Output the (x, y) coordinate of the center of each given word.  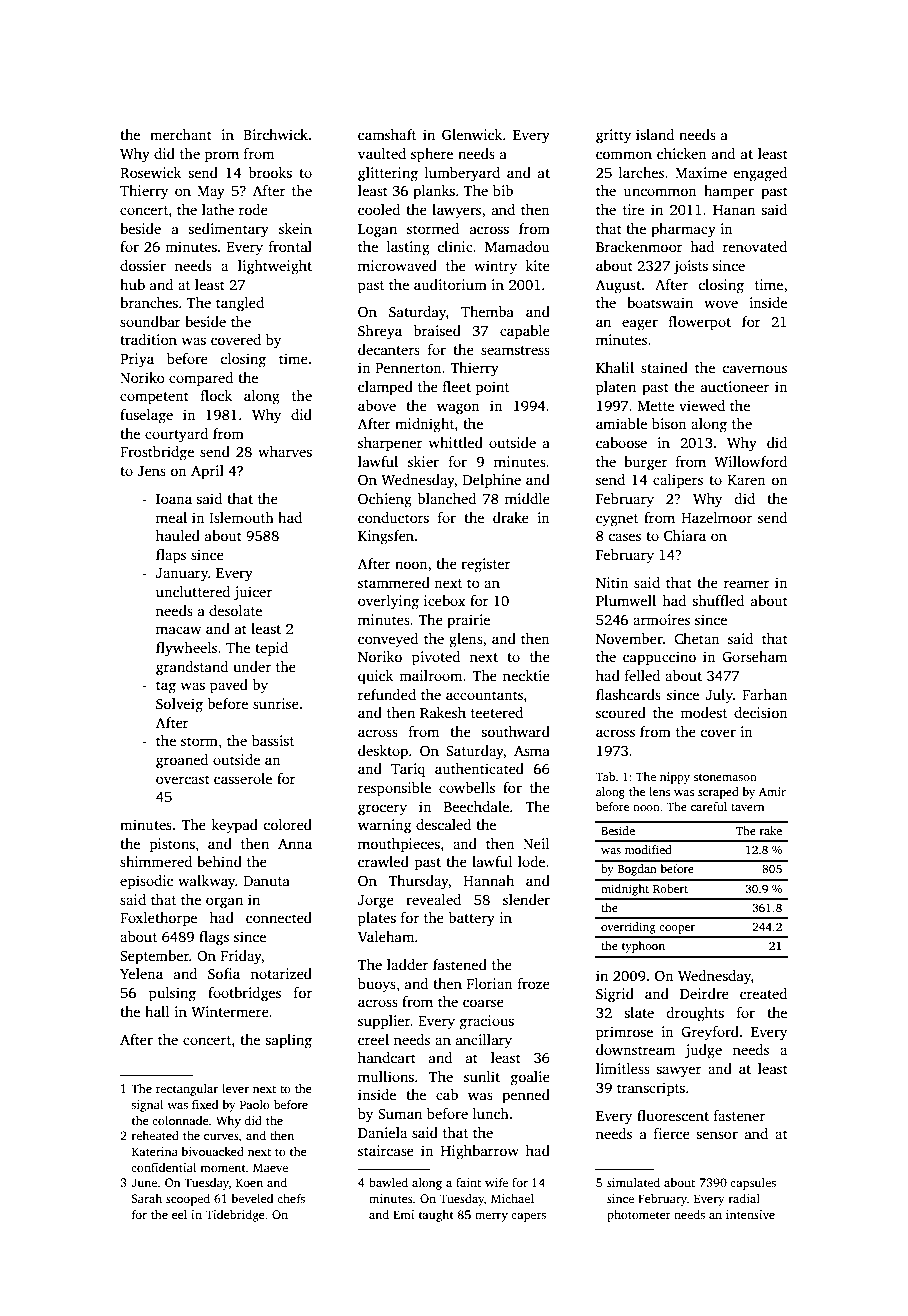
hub (132, 284)
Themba (487, 311)
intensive (750, 1214)
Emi (403, 1214)
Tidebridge (235, 1216)
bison (669, 423)
